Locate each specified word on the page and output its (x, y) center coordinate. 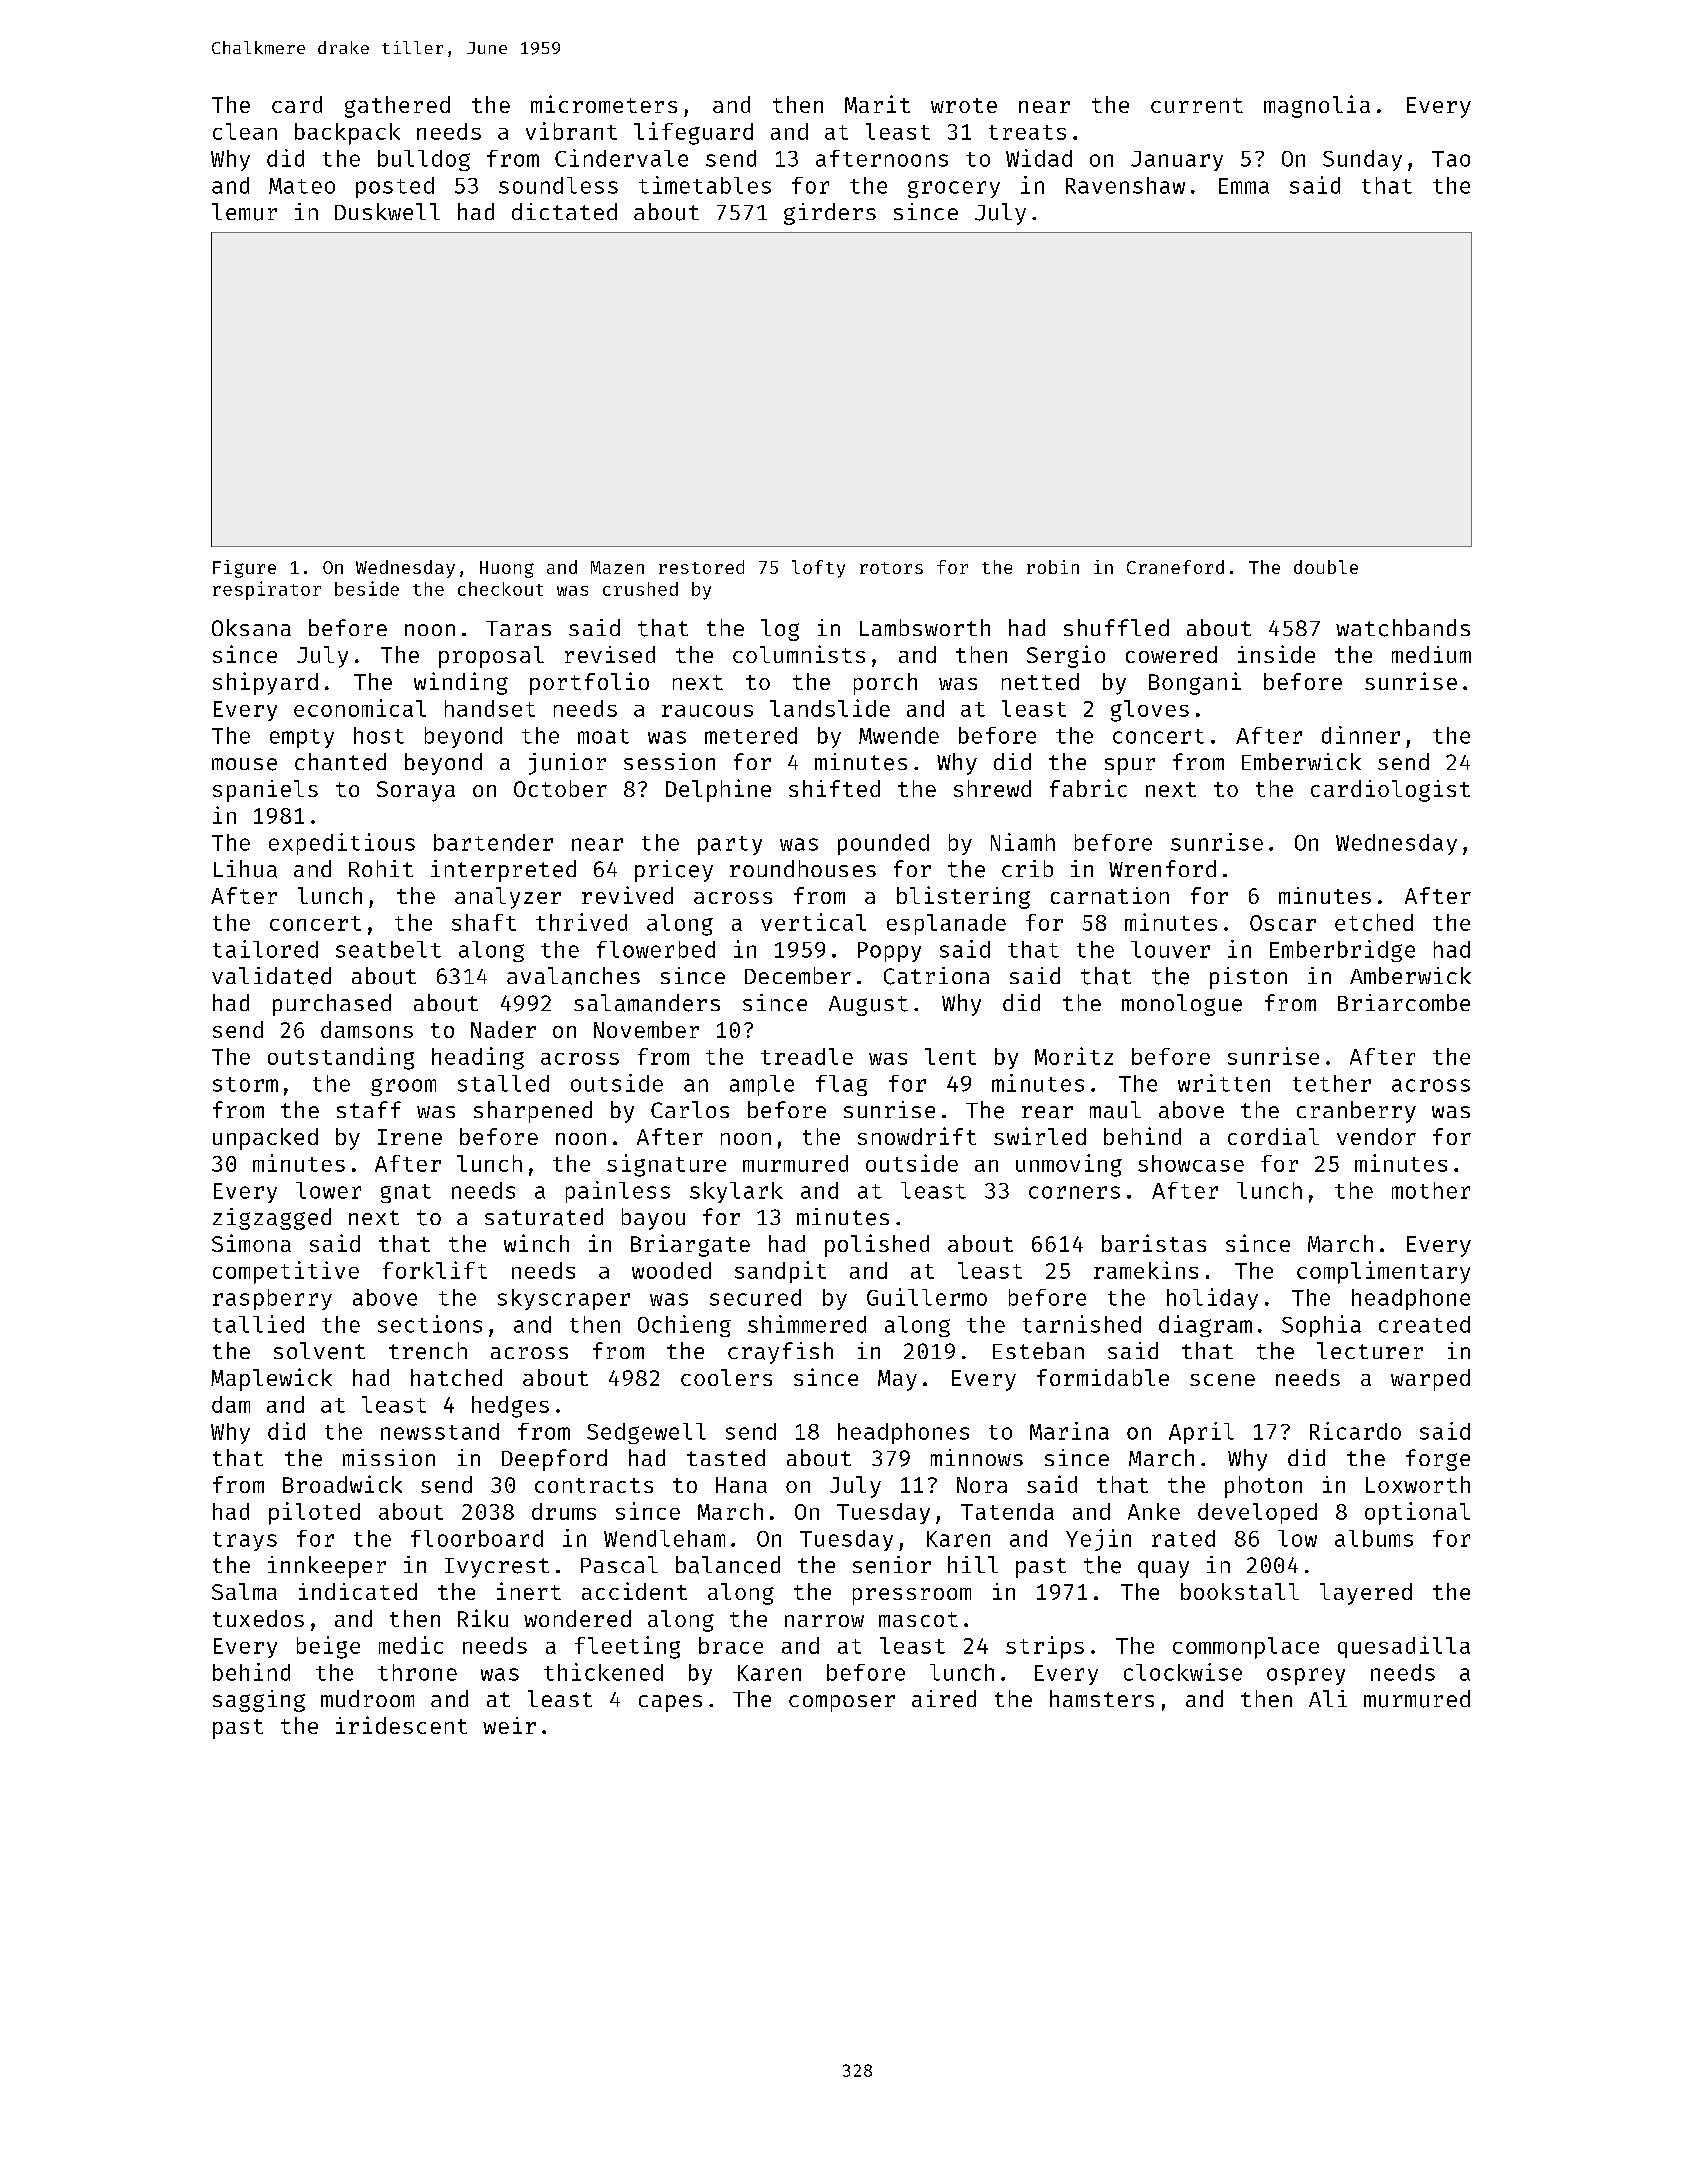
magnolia (1317, 106)
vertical (813, 922)
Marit (877, 104)
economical (360, 708)
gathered (397, 107)
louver (1170, 949)
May (897, 1380)
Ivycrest (497, 1568)
